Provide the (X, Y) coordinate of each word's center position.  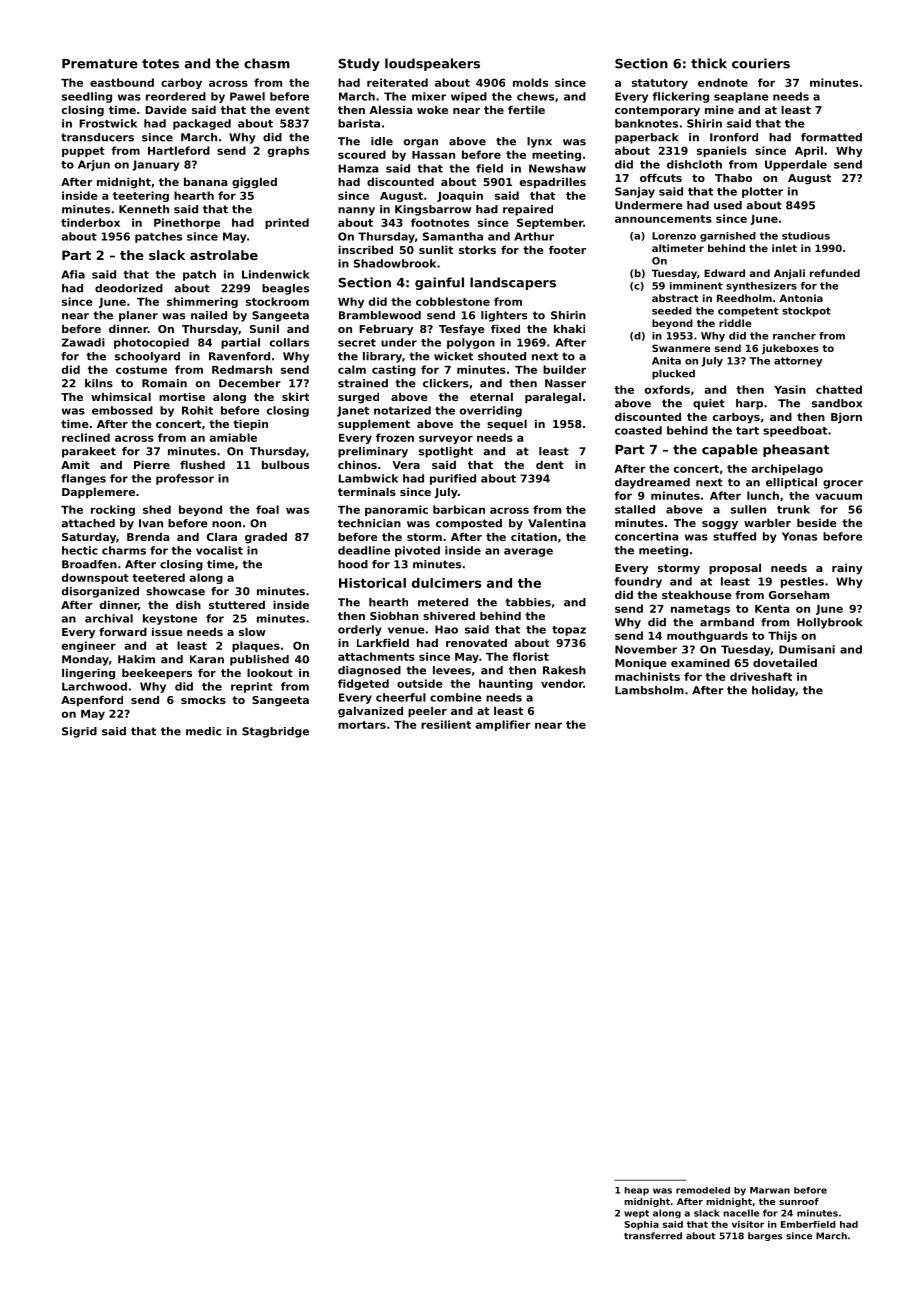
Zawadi (83, 342)
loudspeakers (432, 64)
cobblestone (453, 301)
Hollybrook (829, 623)
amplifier (503, 725)
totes (160, 64)
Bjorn (846, 418)
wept (636, 1214)
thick (709, 63)
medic (203, 731)
